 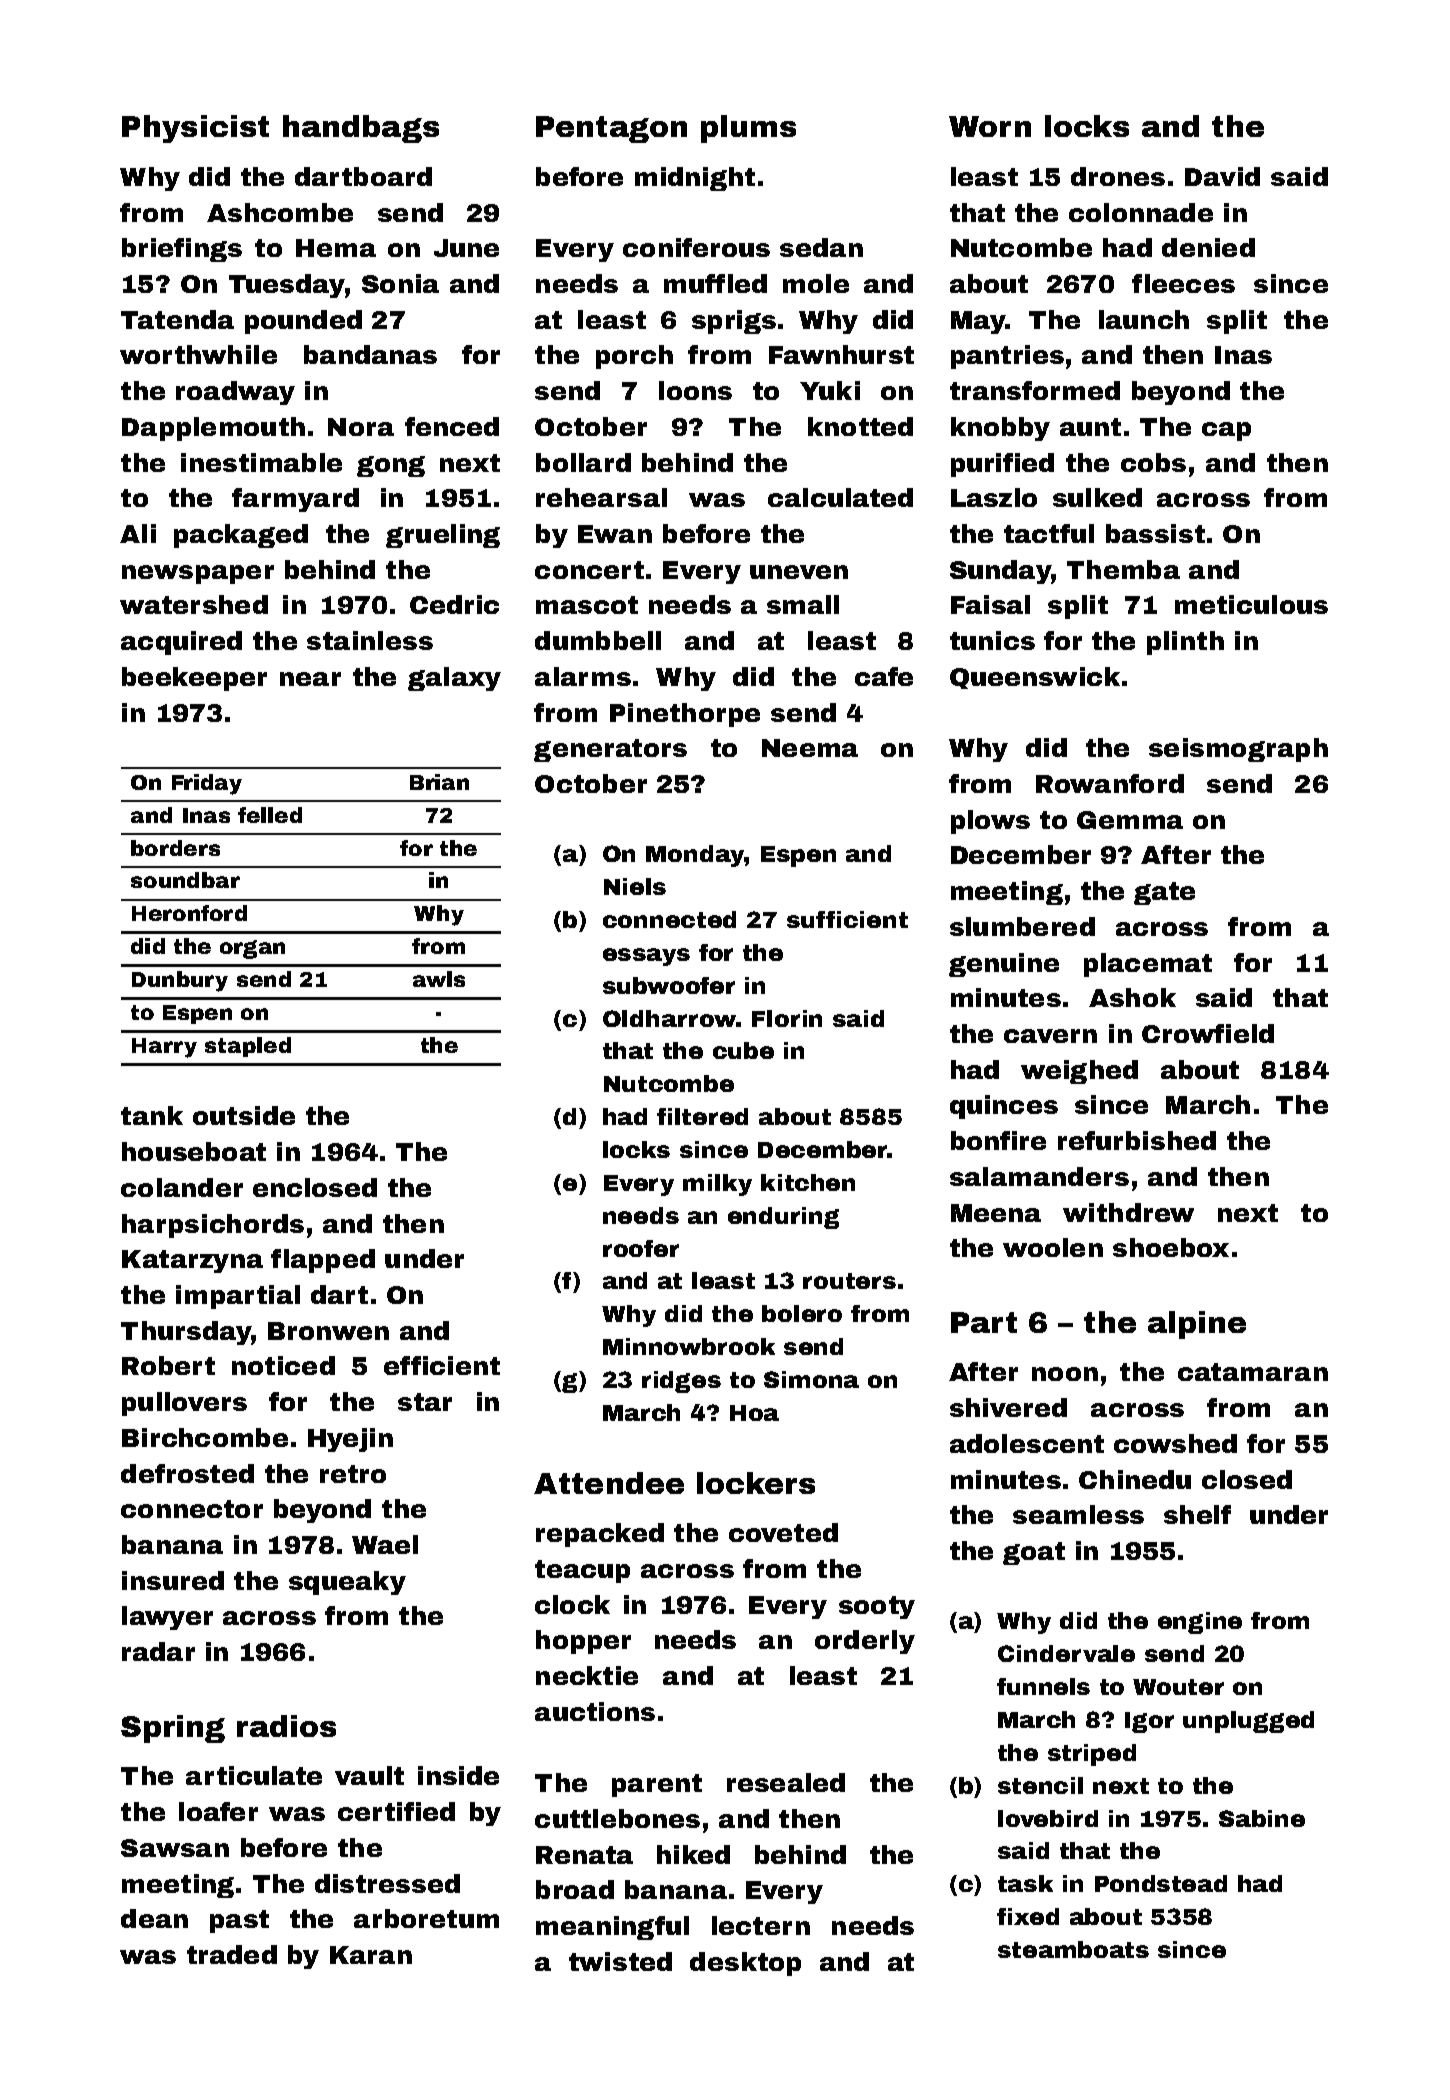 What do you see at coordinates (443, 536) in the image?
I see `grueling` at bounding box center [443, 536].
